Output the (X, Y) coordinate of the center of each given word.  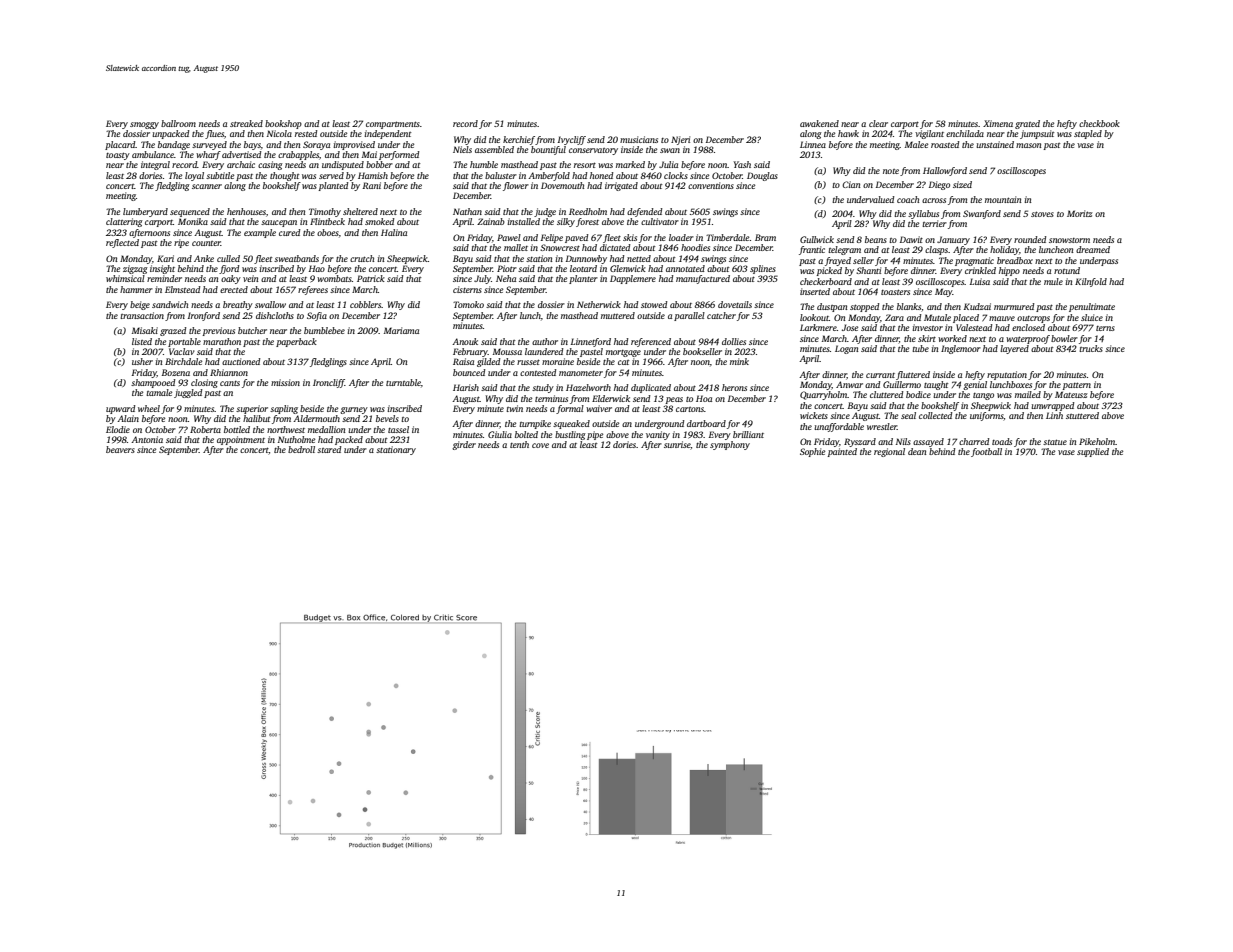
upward (120, 409)
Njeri (680, 140)
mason (1028, 145)
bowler (1064, 338)
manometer (581, 373)
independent (388, 134)
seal (908, 415)
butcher (252, 330)
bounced (469, 372)
